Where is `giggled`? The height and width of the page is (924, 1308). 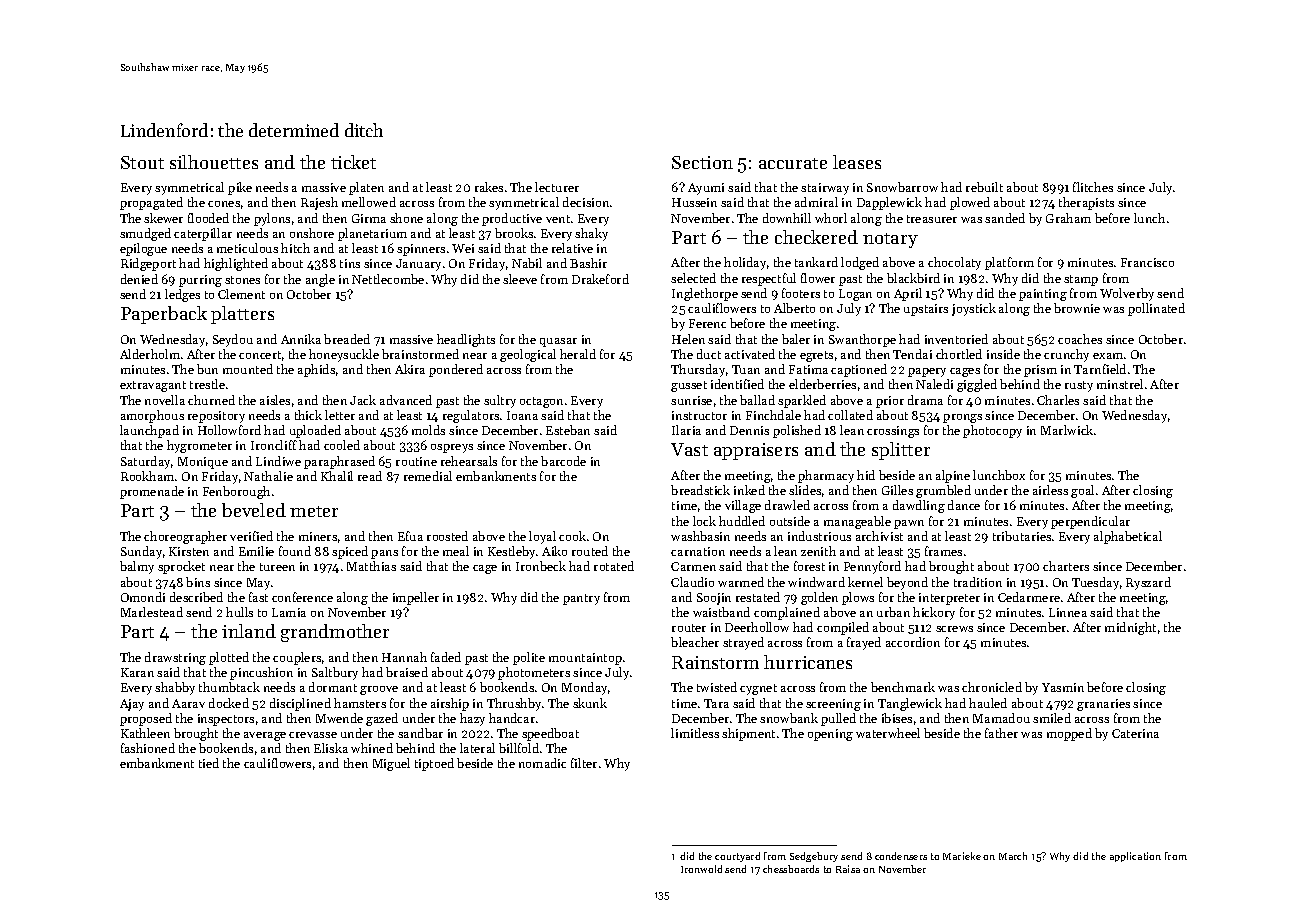 giggled is located at coordinates (977, 385).
